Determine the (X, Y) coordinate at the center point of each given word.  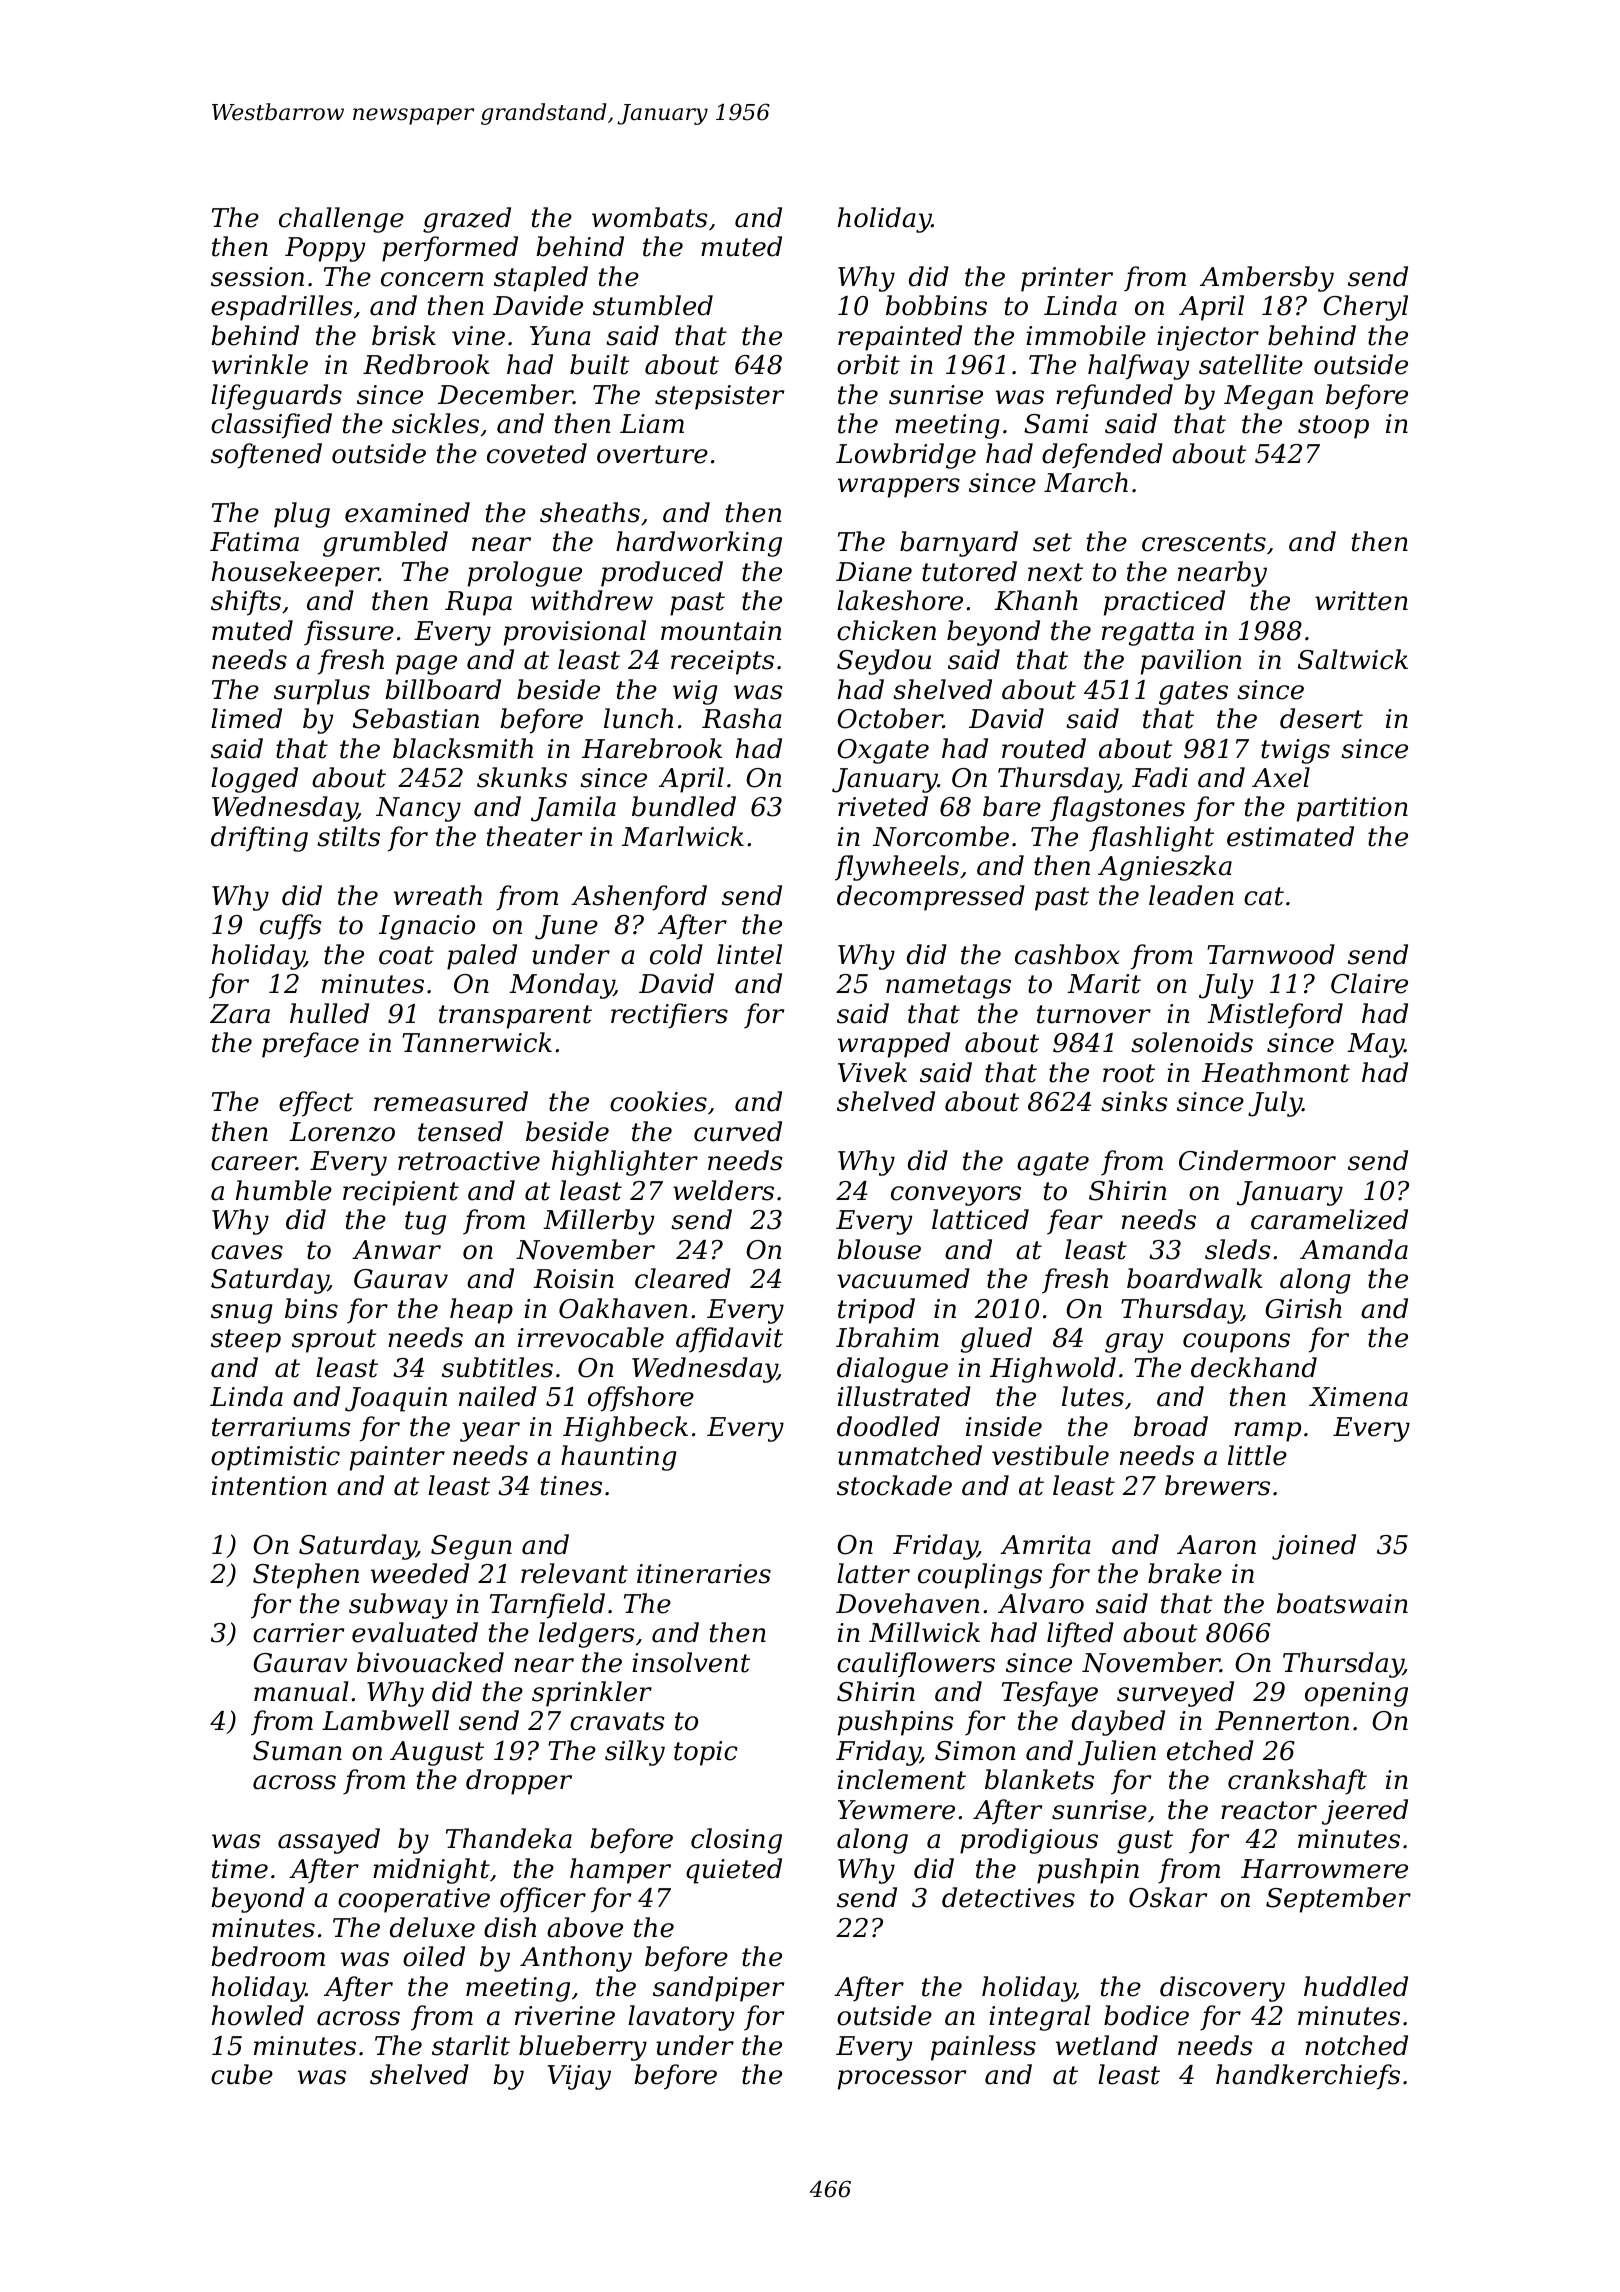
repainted (900, 338)
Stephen (306, 1576)
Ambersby (1267, 279)
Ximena (1358, 1397)
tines (571, 1486)
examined (407, 512)
